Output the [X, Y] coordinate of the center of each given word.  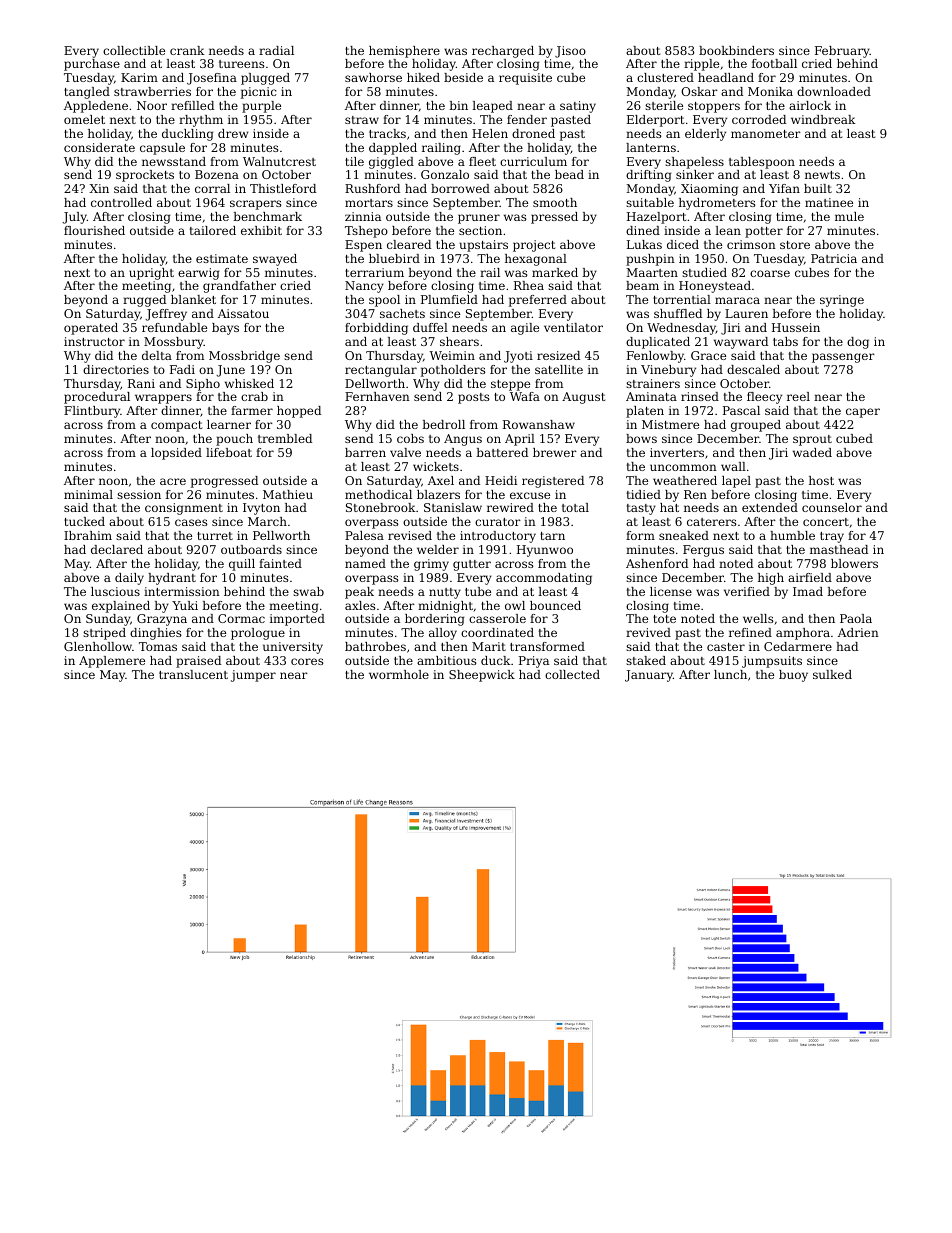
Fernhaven [377, 396]
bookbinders [736, 50]
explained [121, 607]
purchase [92, 65]
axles [360, 605]
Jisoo [570, 52]
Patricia [834, 258]
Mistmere [670, 424]
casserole [497, 618]
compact [176, 426]
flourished [94, 230]
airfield [810, 577]
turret [215, 536]
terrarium [374, 272]
